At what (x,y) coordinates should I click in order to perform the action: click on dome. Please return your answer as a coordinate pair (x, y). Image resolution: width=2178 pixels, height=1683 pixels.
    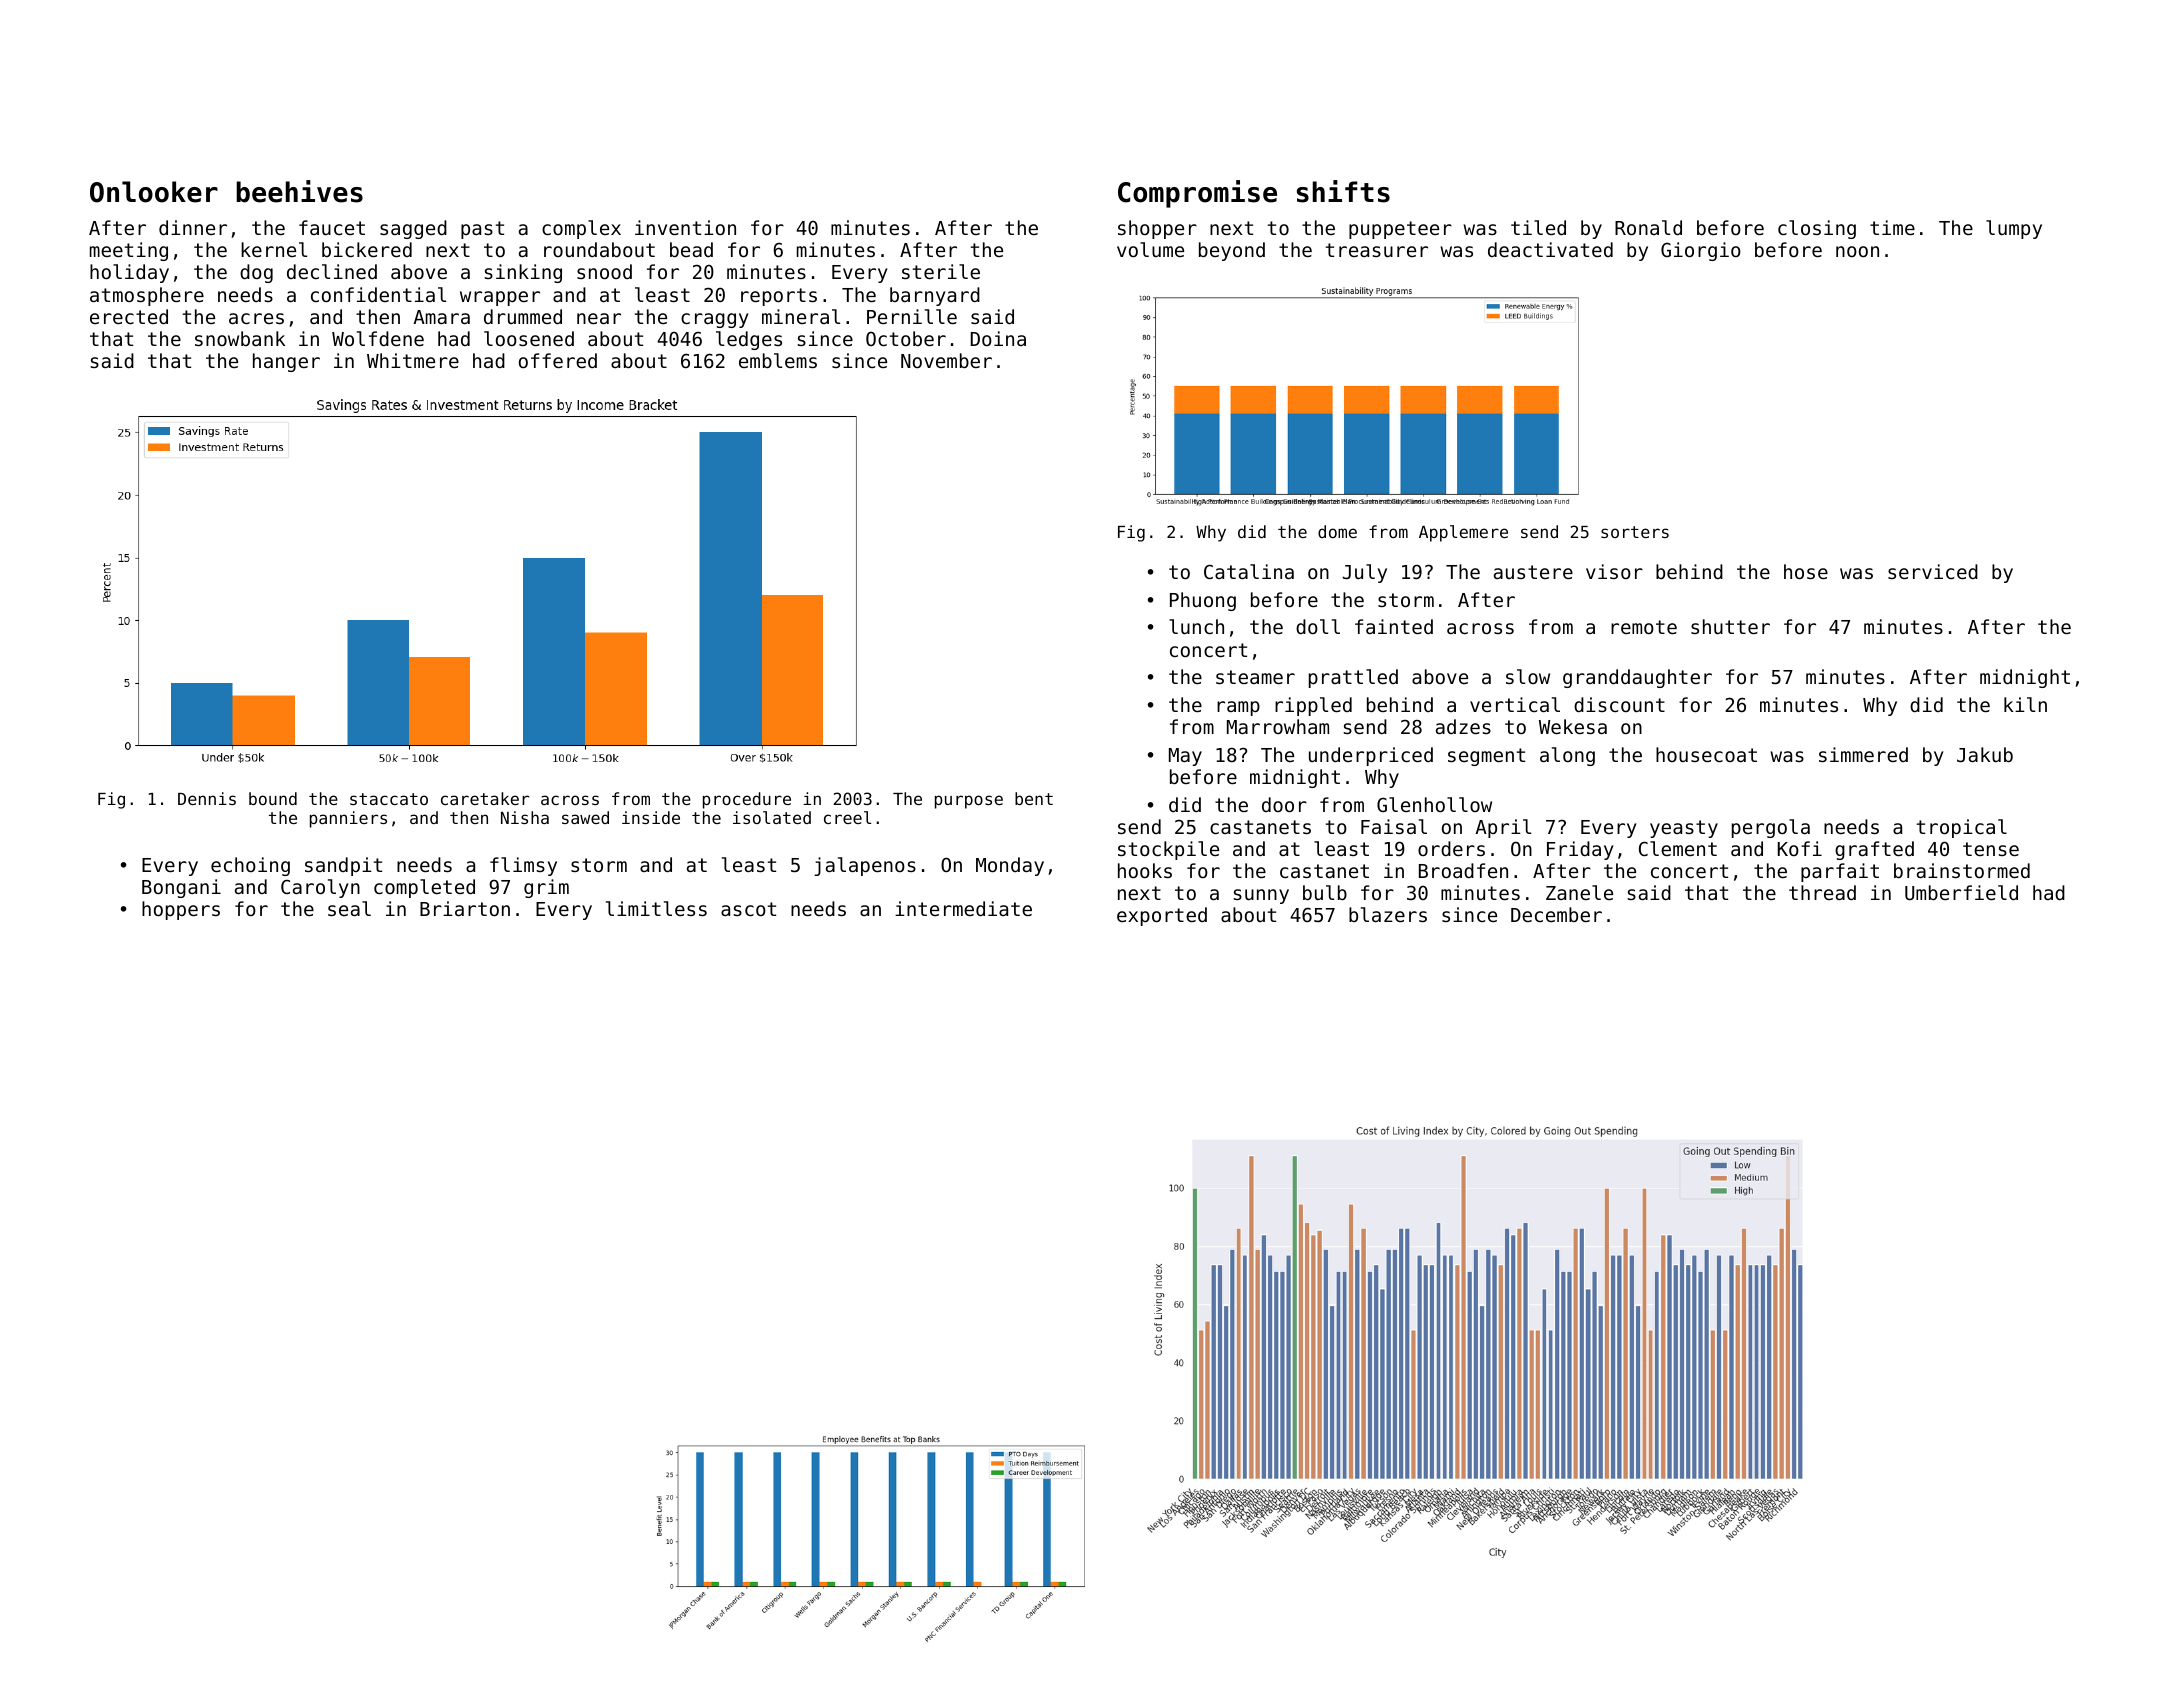
    Looking at the image, I should click on (1337, 531).
